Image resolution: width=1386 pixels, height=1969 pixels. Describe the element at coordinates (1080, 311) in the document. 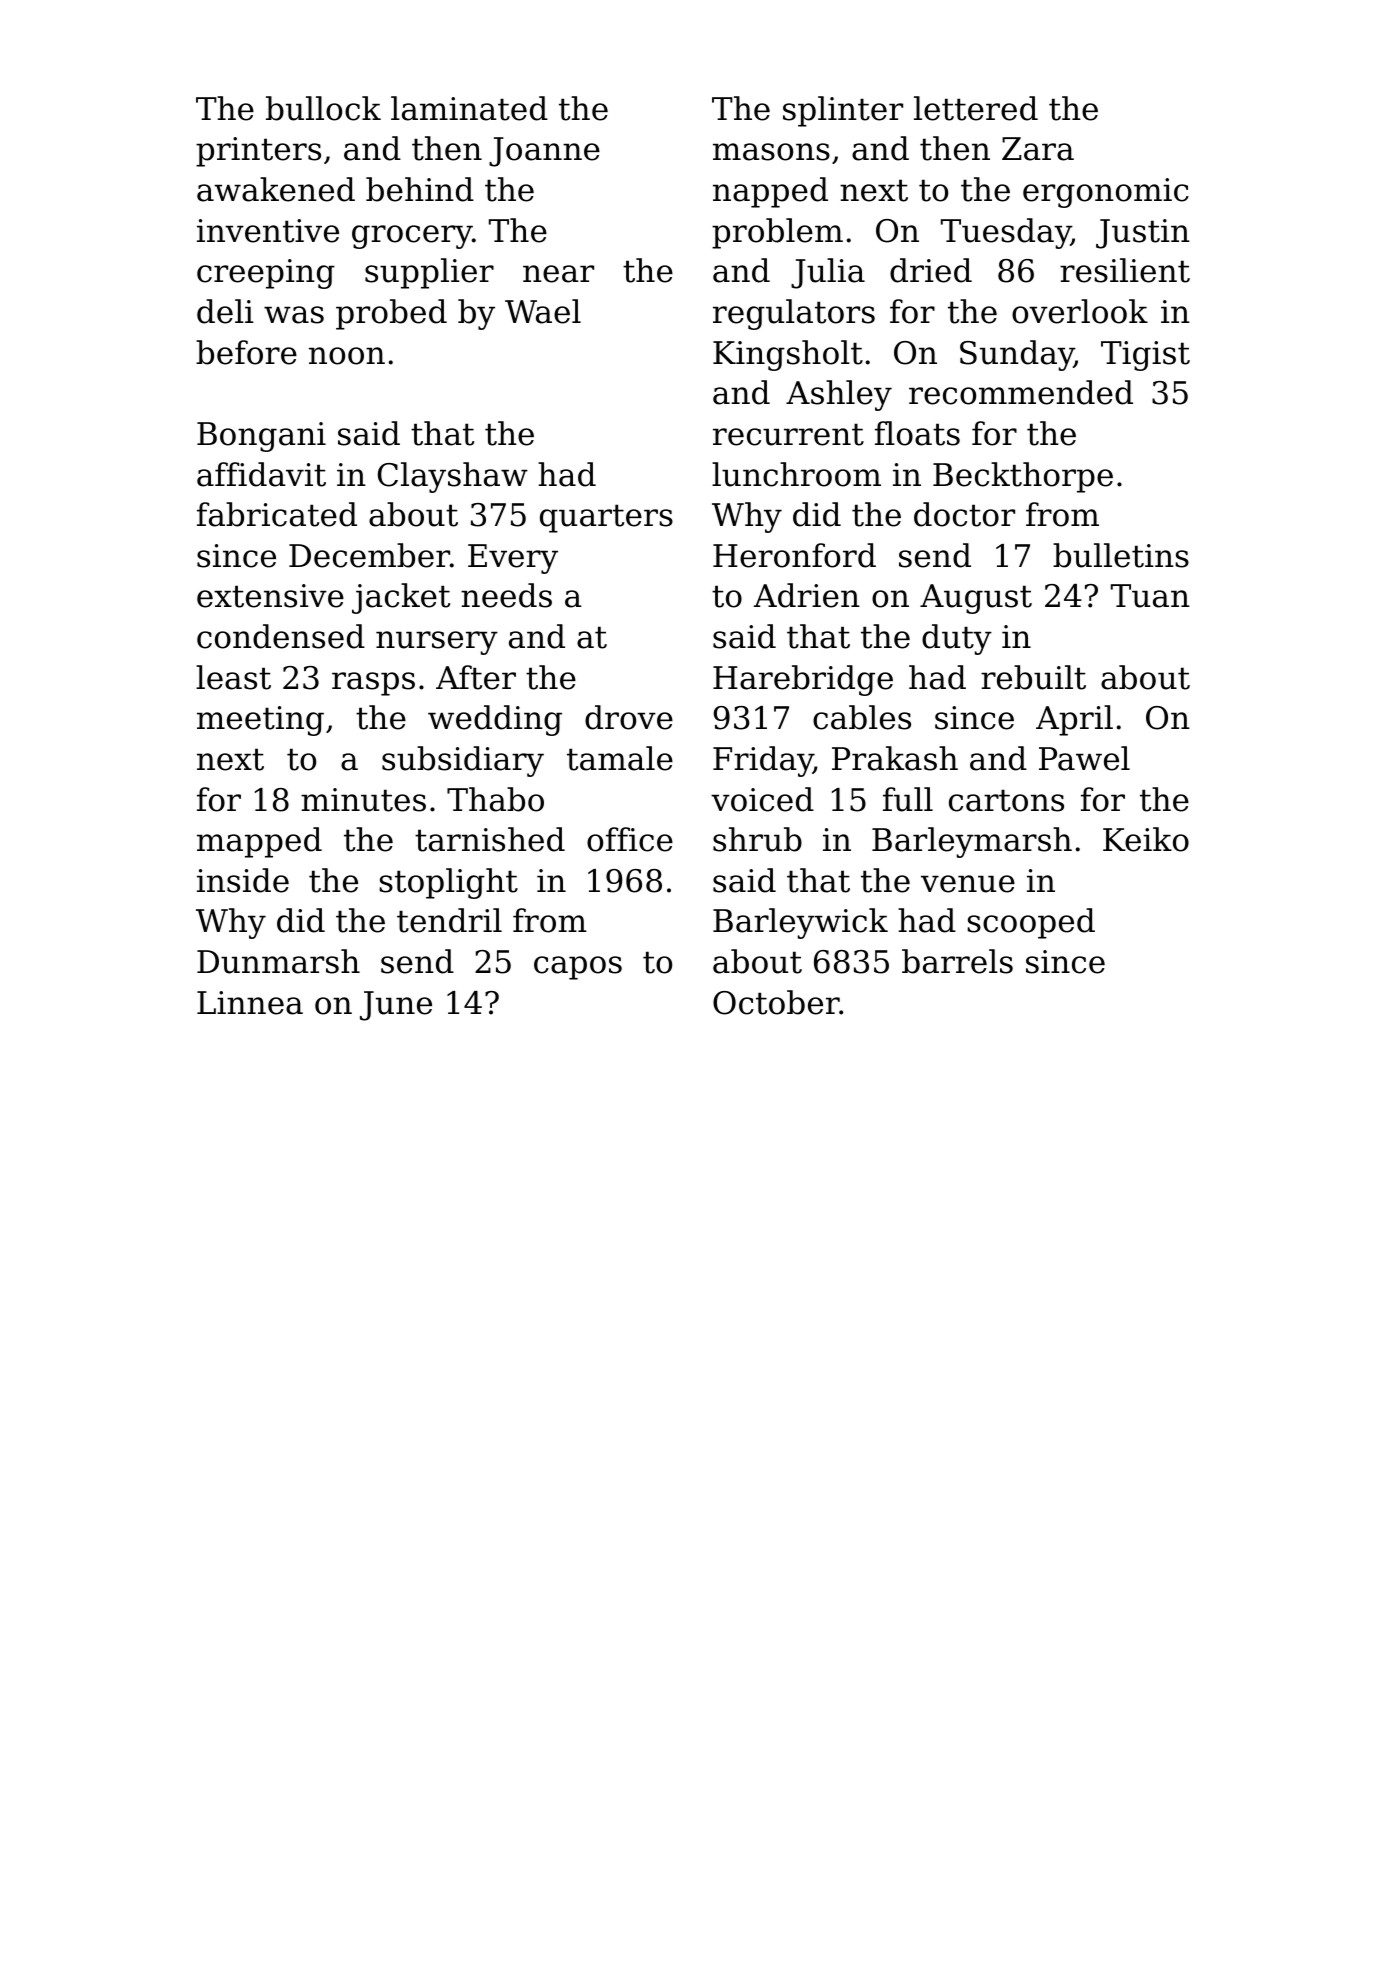

I see `overlook` at that location.
